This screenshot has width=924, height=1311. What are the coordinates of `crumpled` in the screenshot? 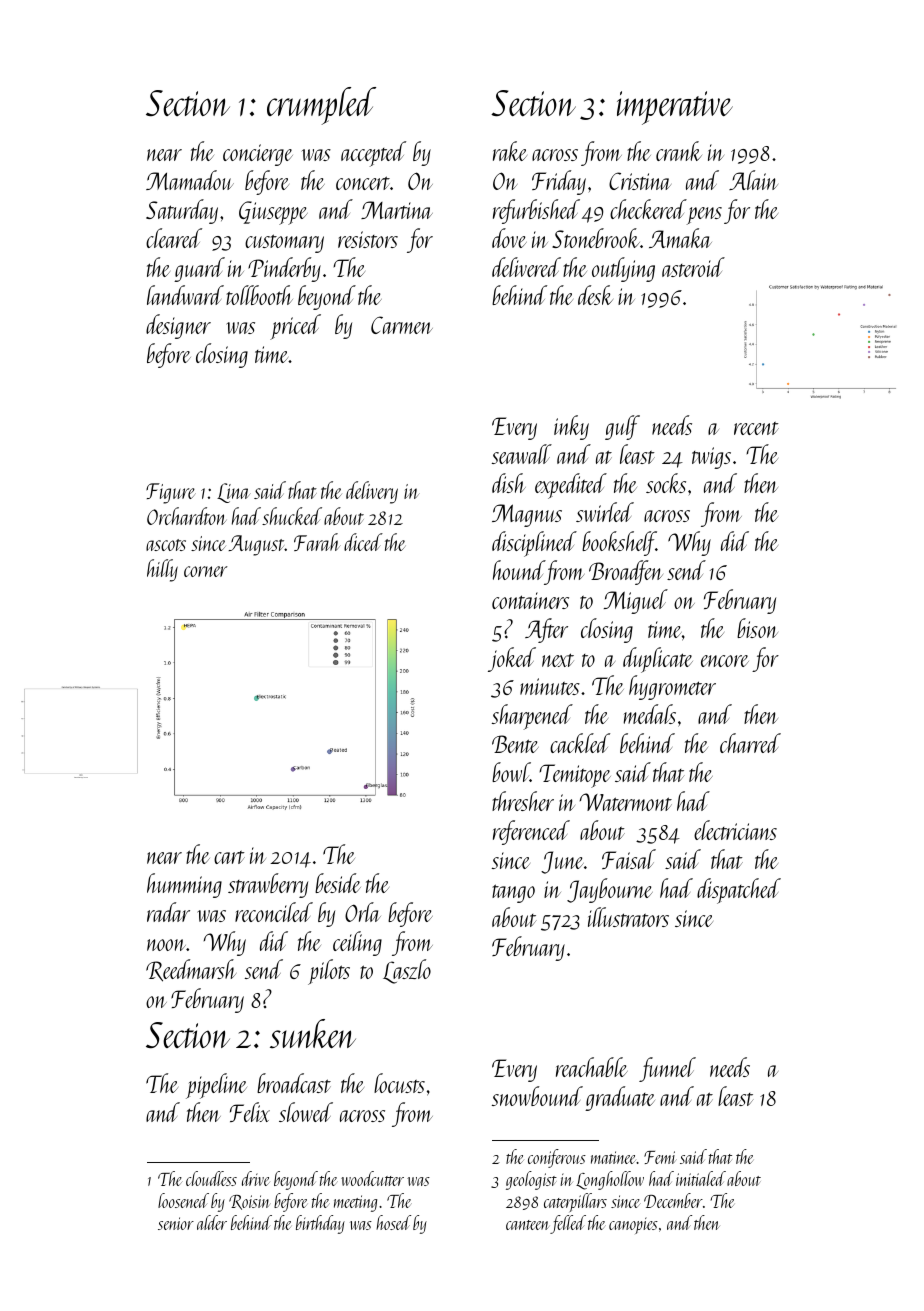 It's located at (321, 106).
